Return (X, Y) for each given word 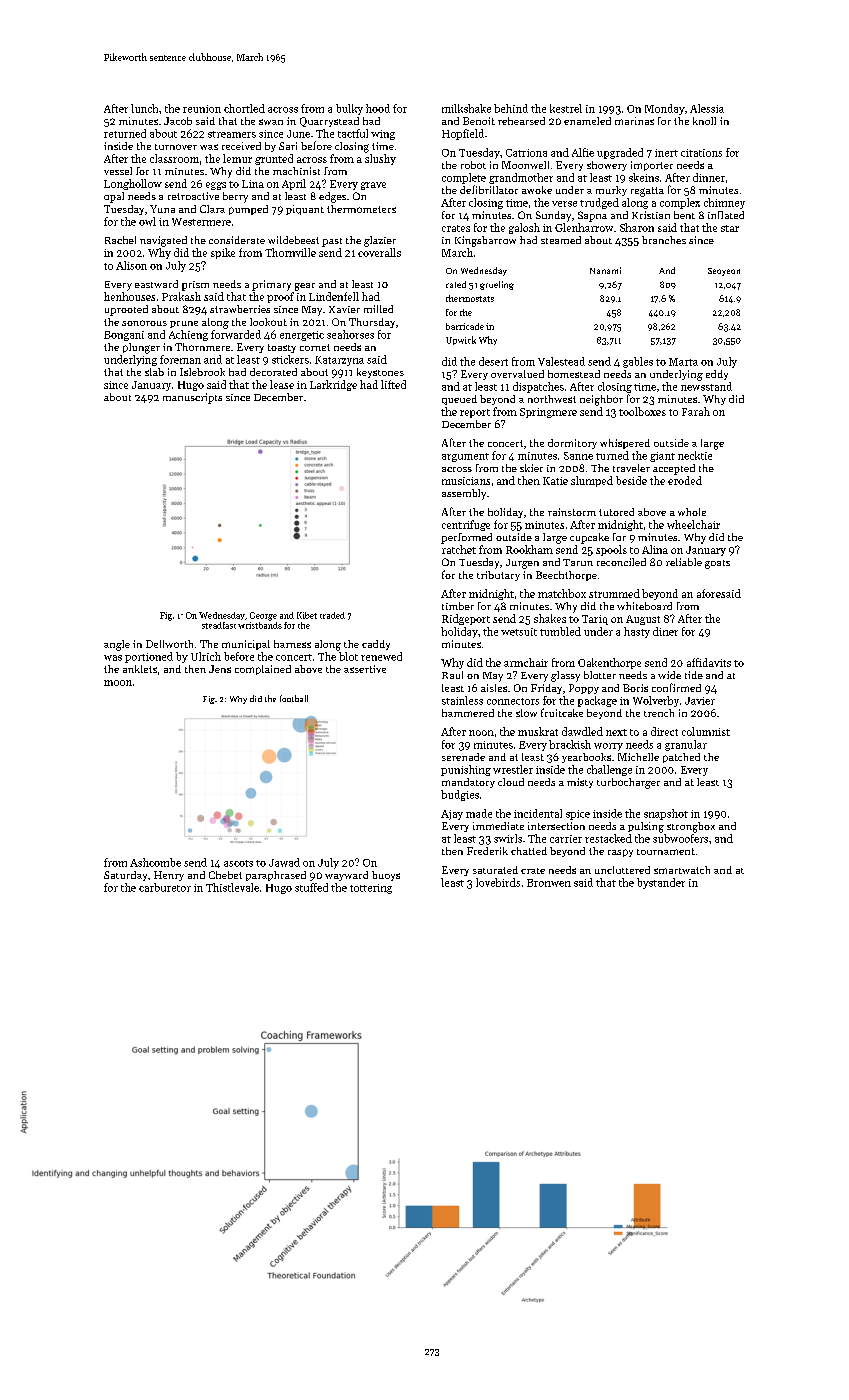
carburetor (165, 887)
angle (117, 645)
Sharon (637, 227)
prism (195, 286)
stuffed (311, 887)
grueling (497, 285)
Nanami (605, 270)
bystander (661, 883)
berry (235, 197)
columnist (706, 731)
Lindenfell (334, 296)
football (294, 698)
